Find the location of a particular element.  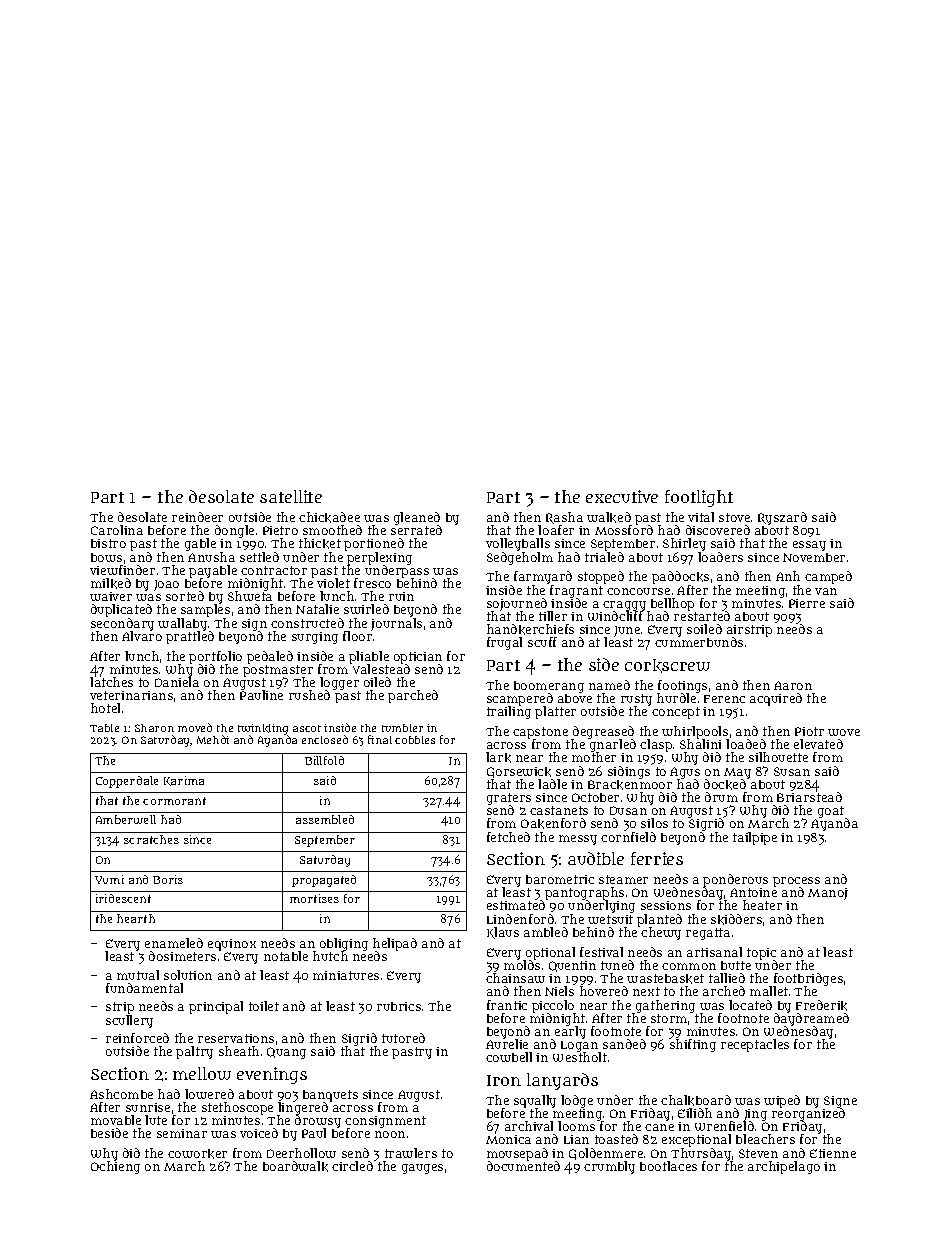

trailing is located at coordinates (509, 713).
